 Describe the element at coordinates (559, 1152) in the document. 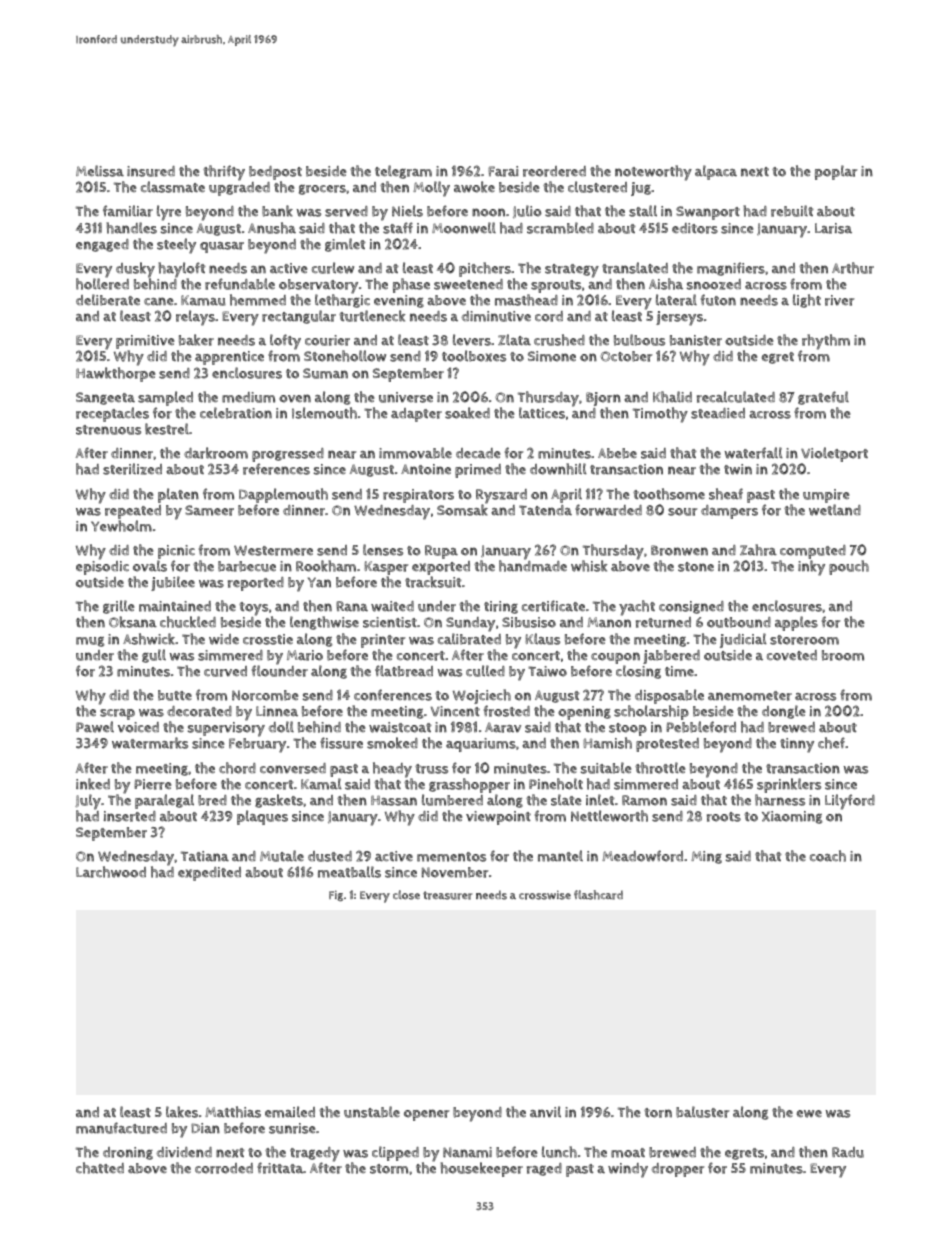

I see `lunch` at that location.
